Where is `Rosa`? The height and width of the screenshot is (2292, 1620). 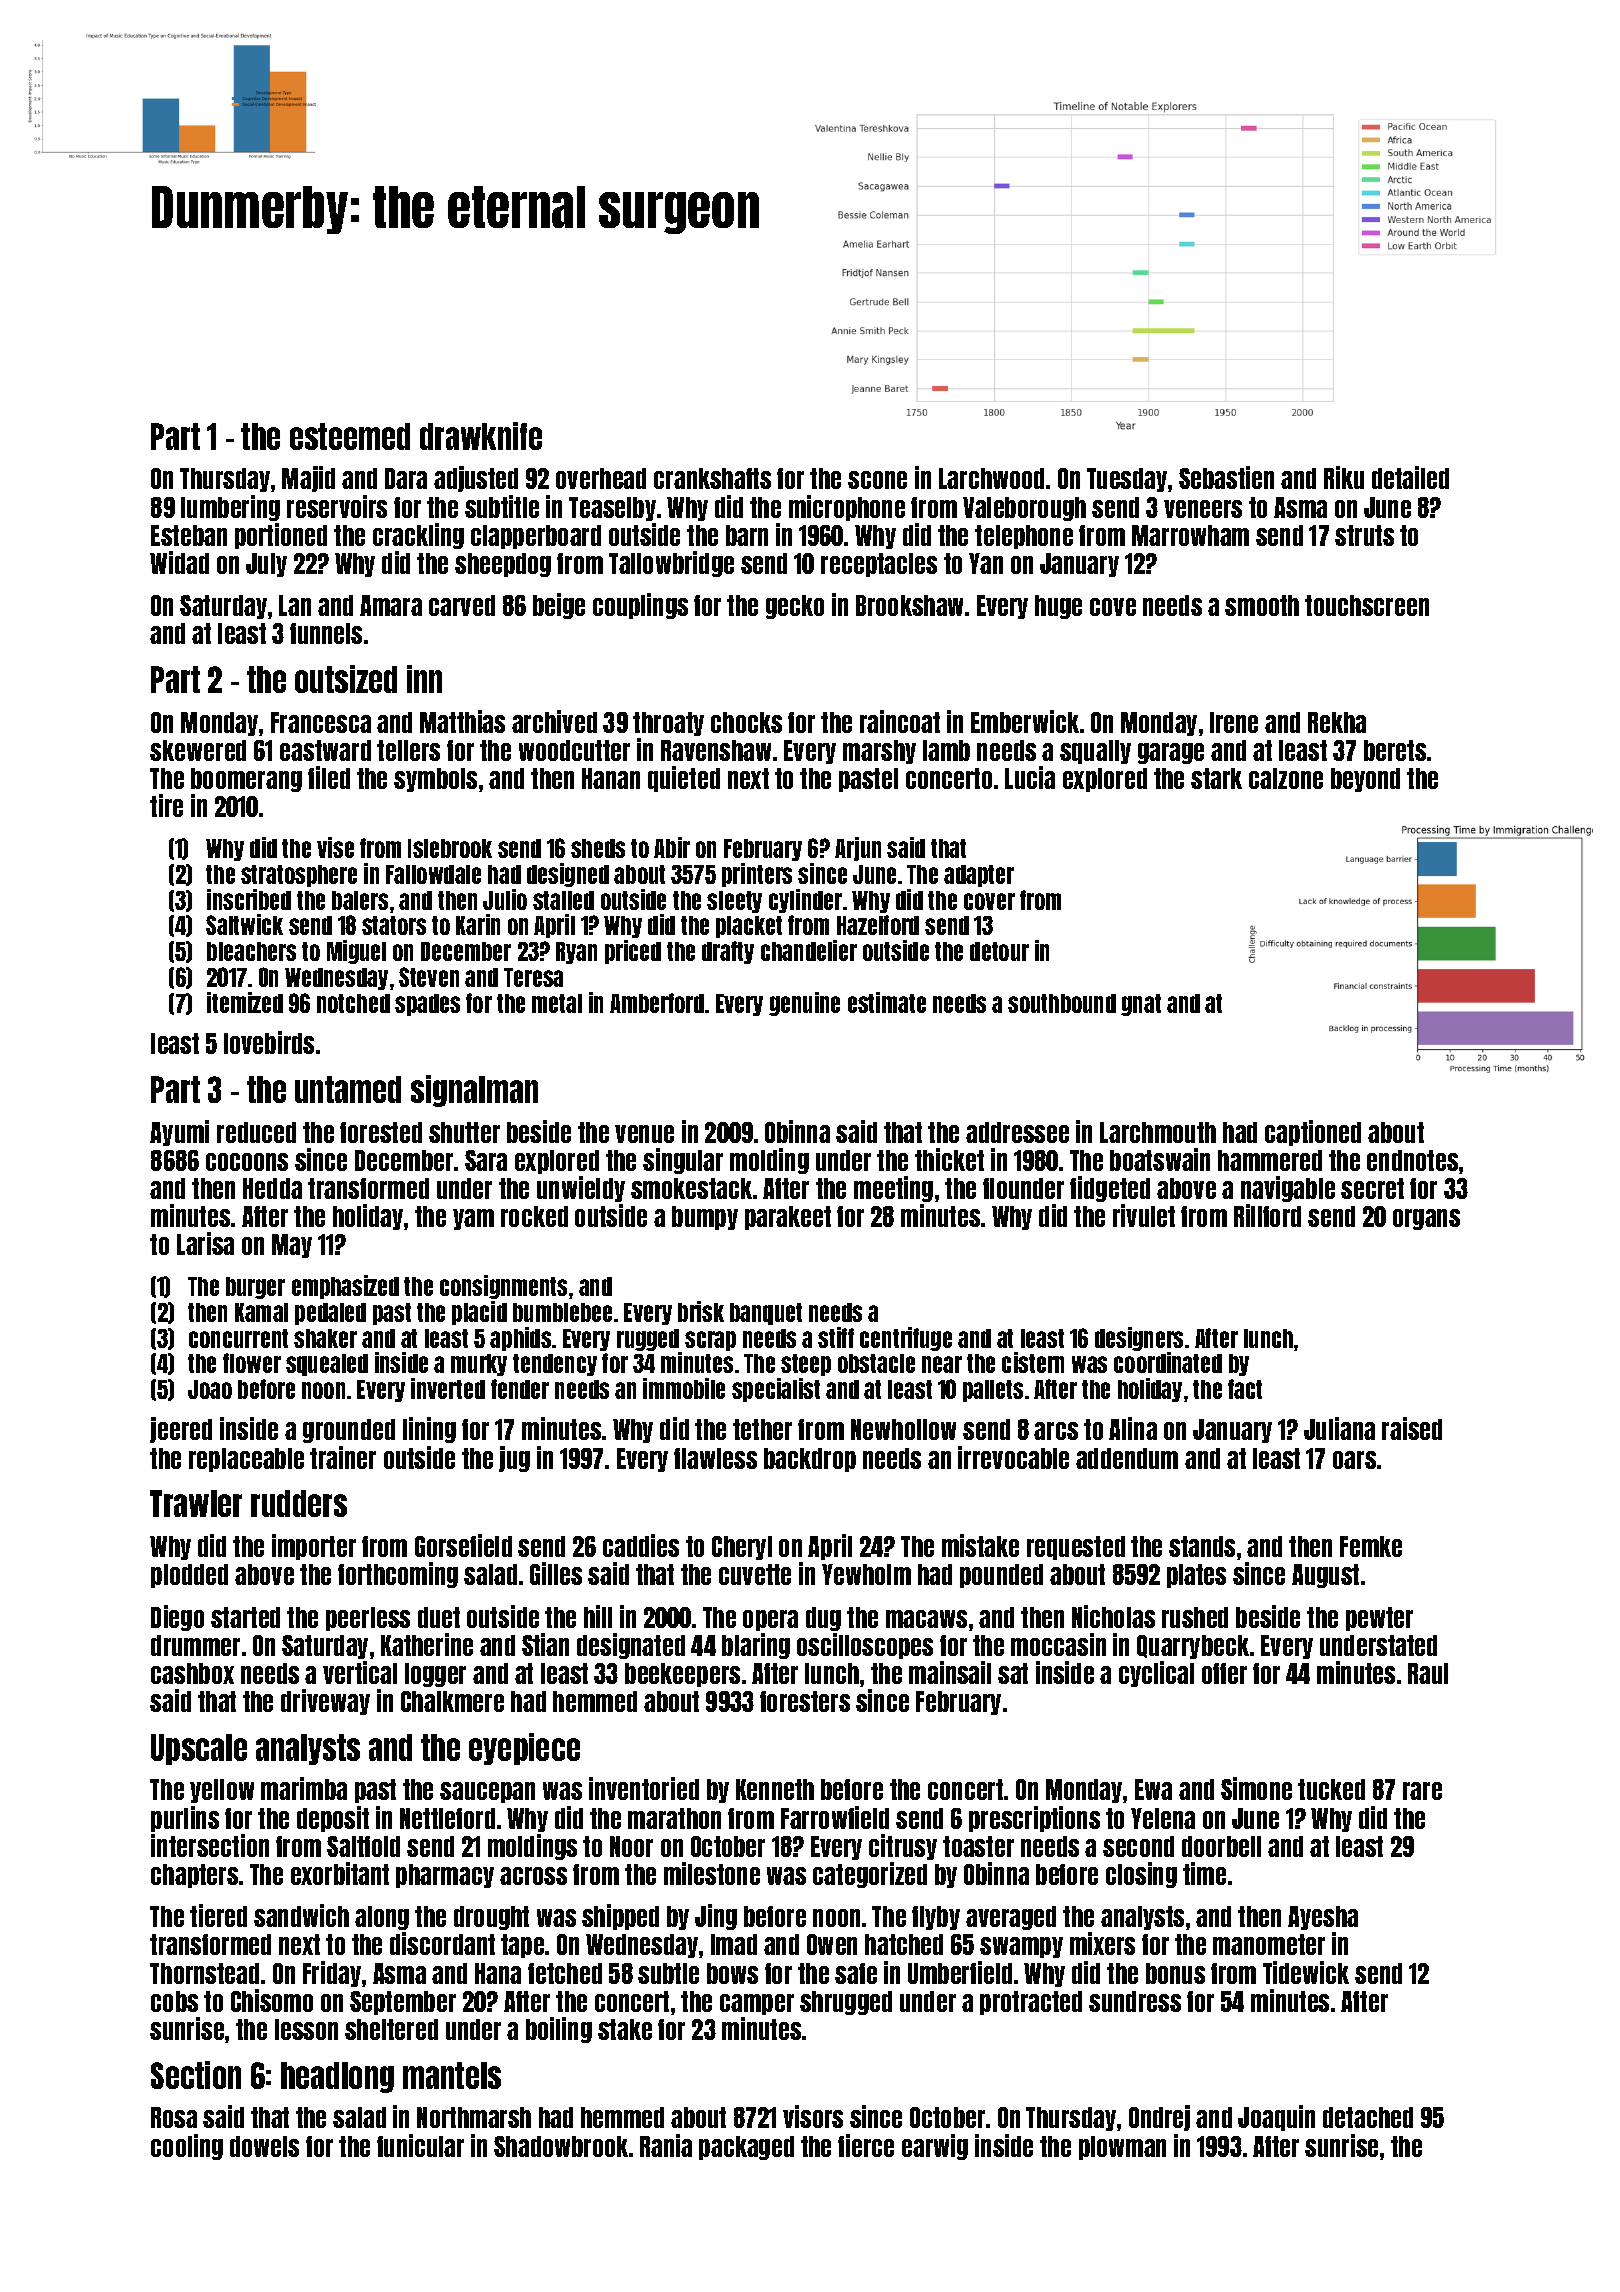 Rosa is located at coordinates (174, 2117).
